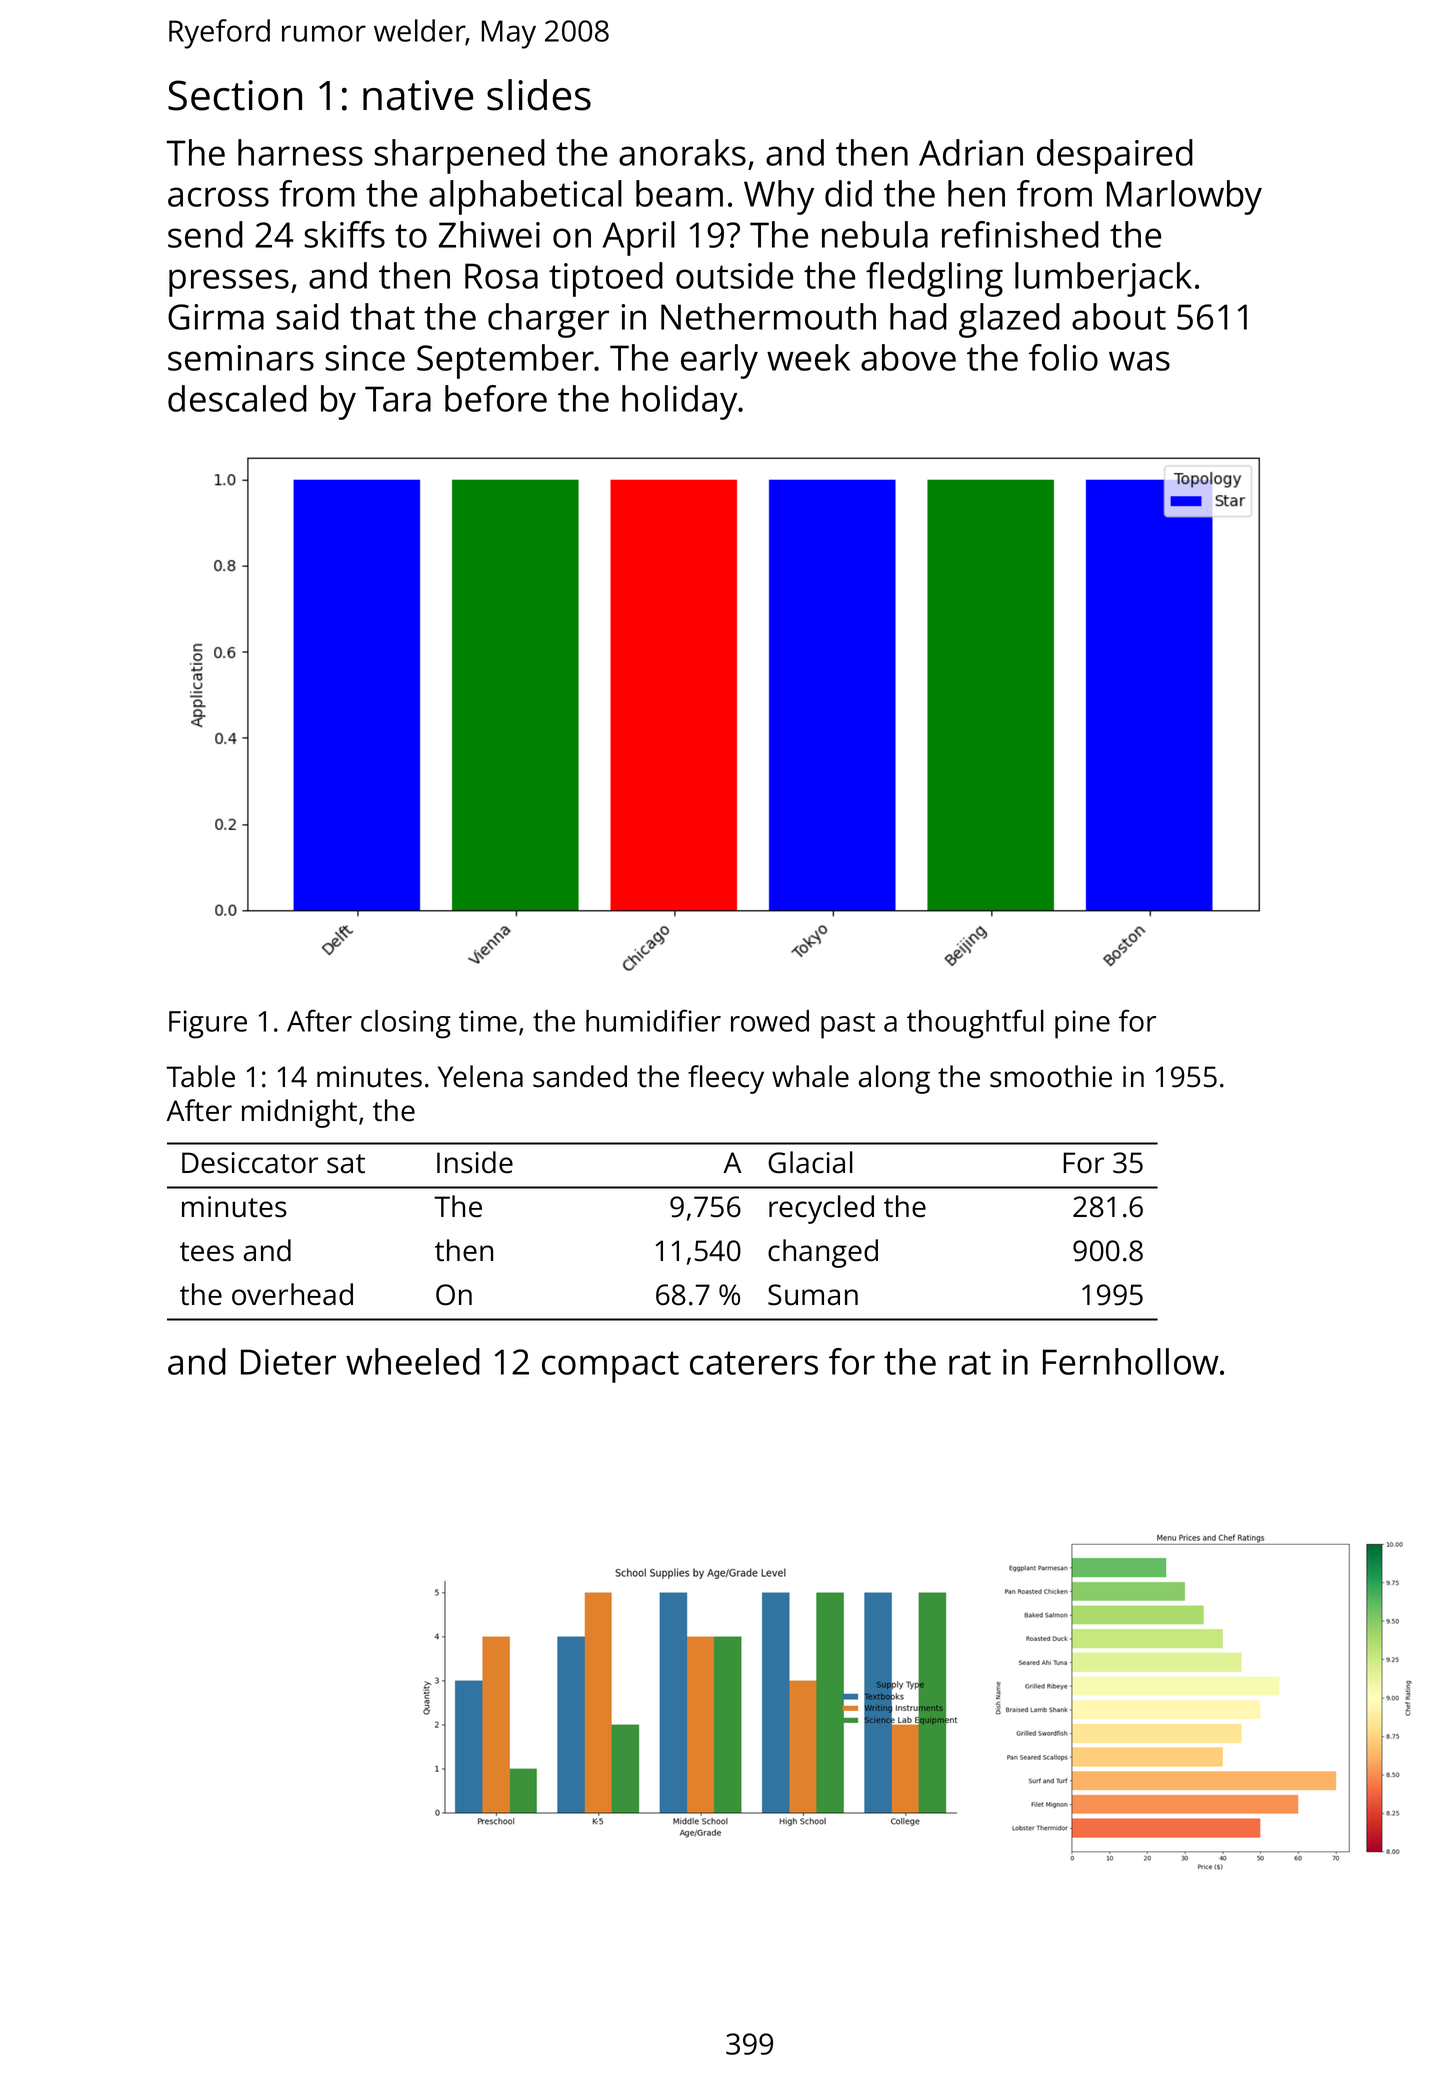 The image size is (1450, 2100). What do you see at coordinates (821, 1209) in the screenshot?
I see `recycled` at bounding box center [821, 1209].
